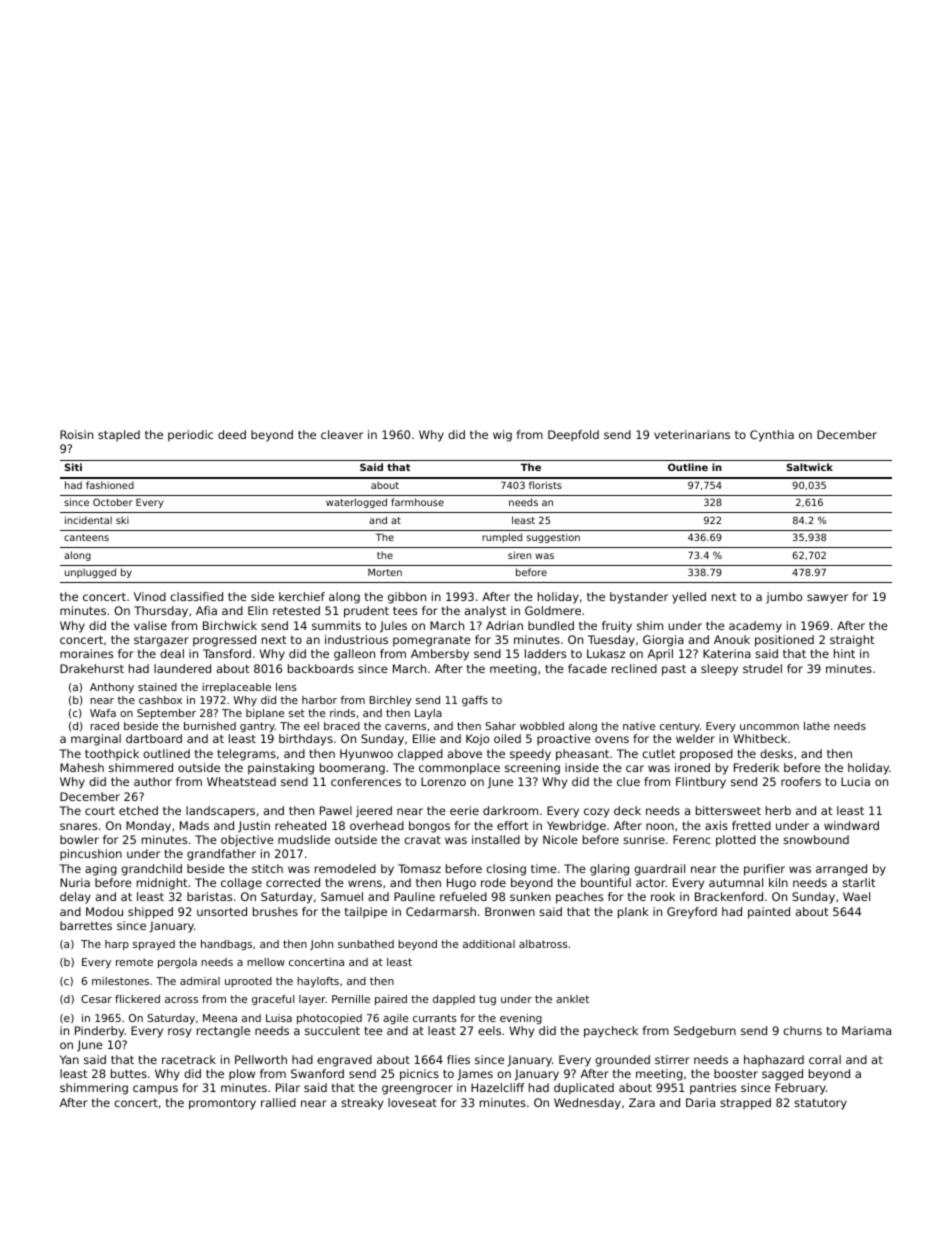 The image size is (952, 1233). What do you see at coordinates (680, 727) in the document?
I see `century` at bounding box center [680, 727].
